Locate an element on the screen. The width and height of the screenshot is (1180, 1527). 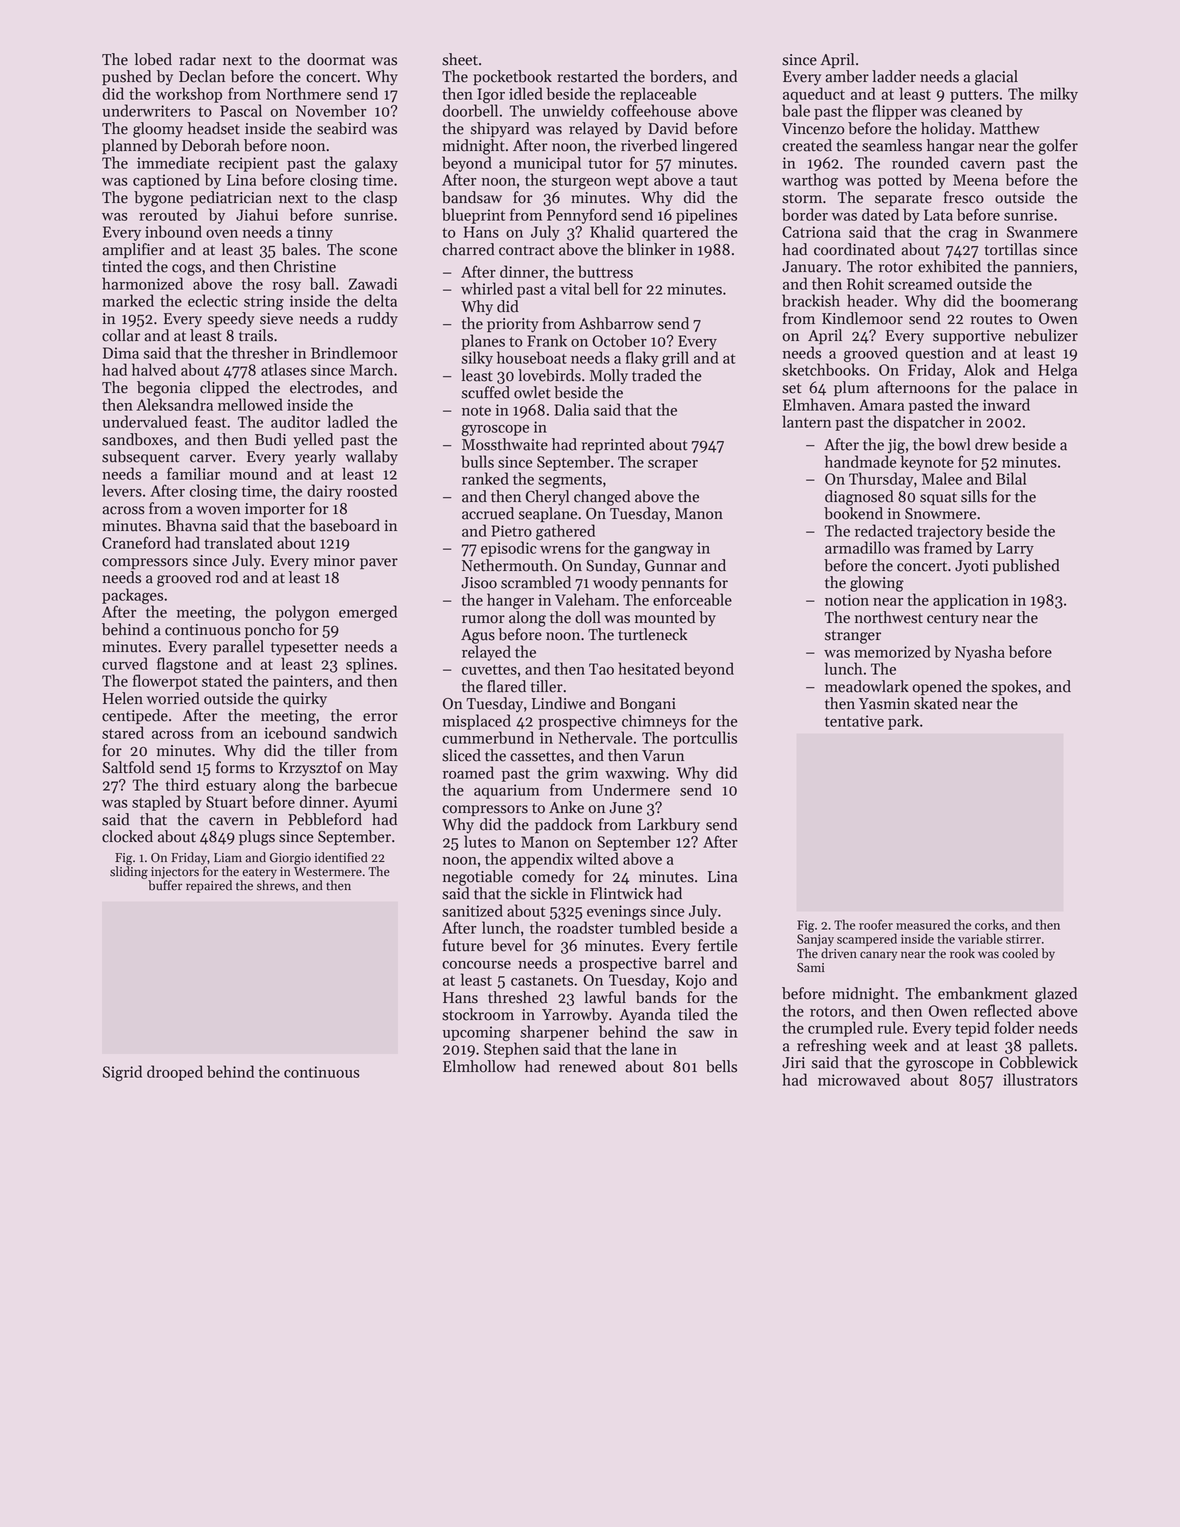
reprinted is located at coordinates (613, 445).
